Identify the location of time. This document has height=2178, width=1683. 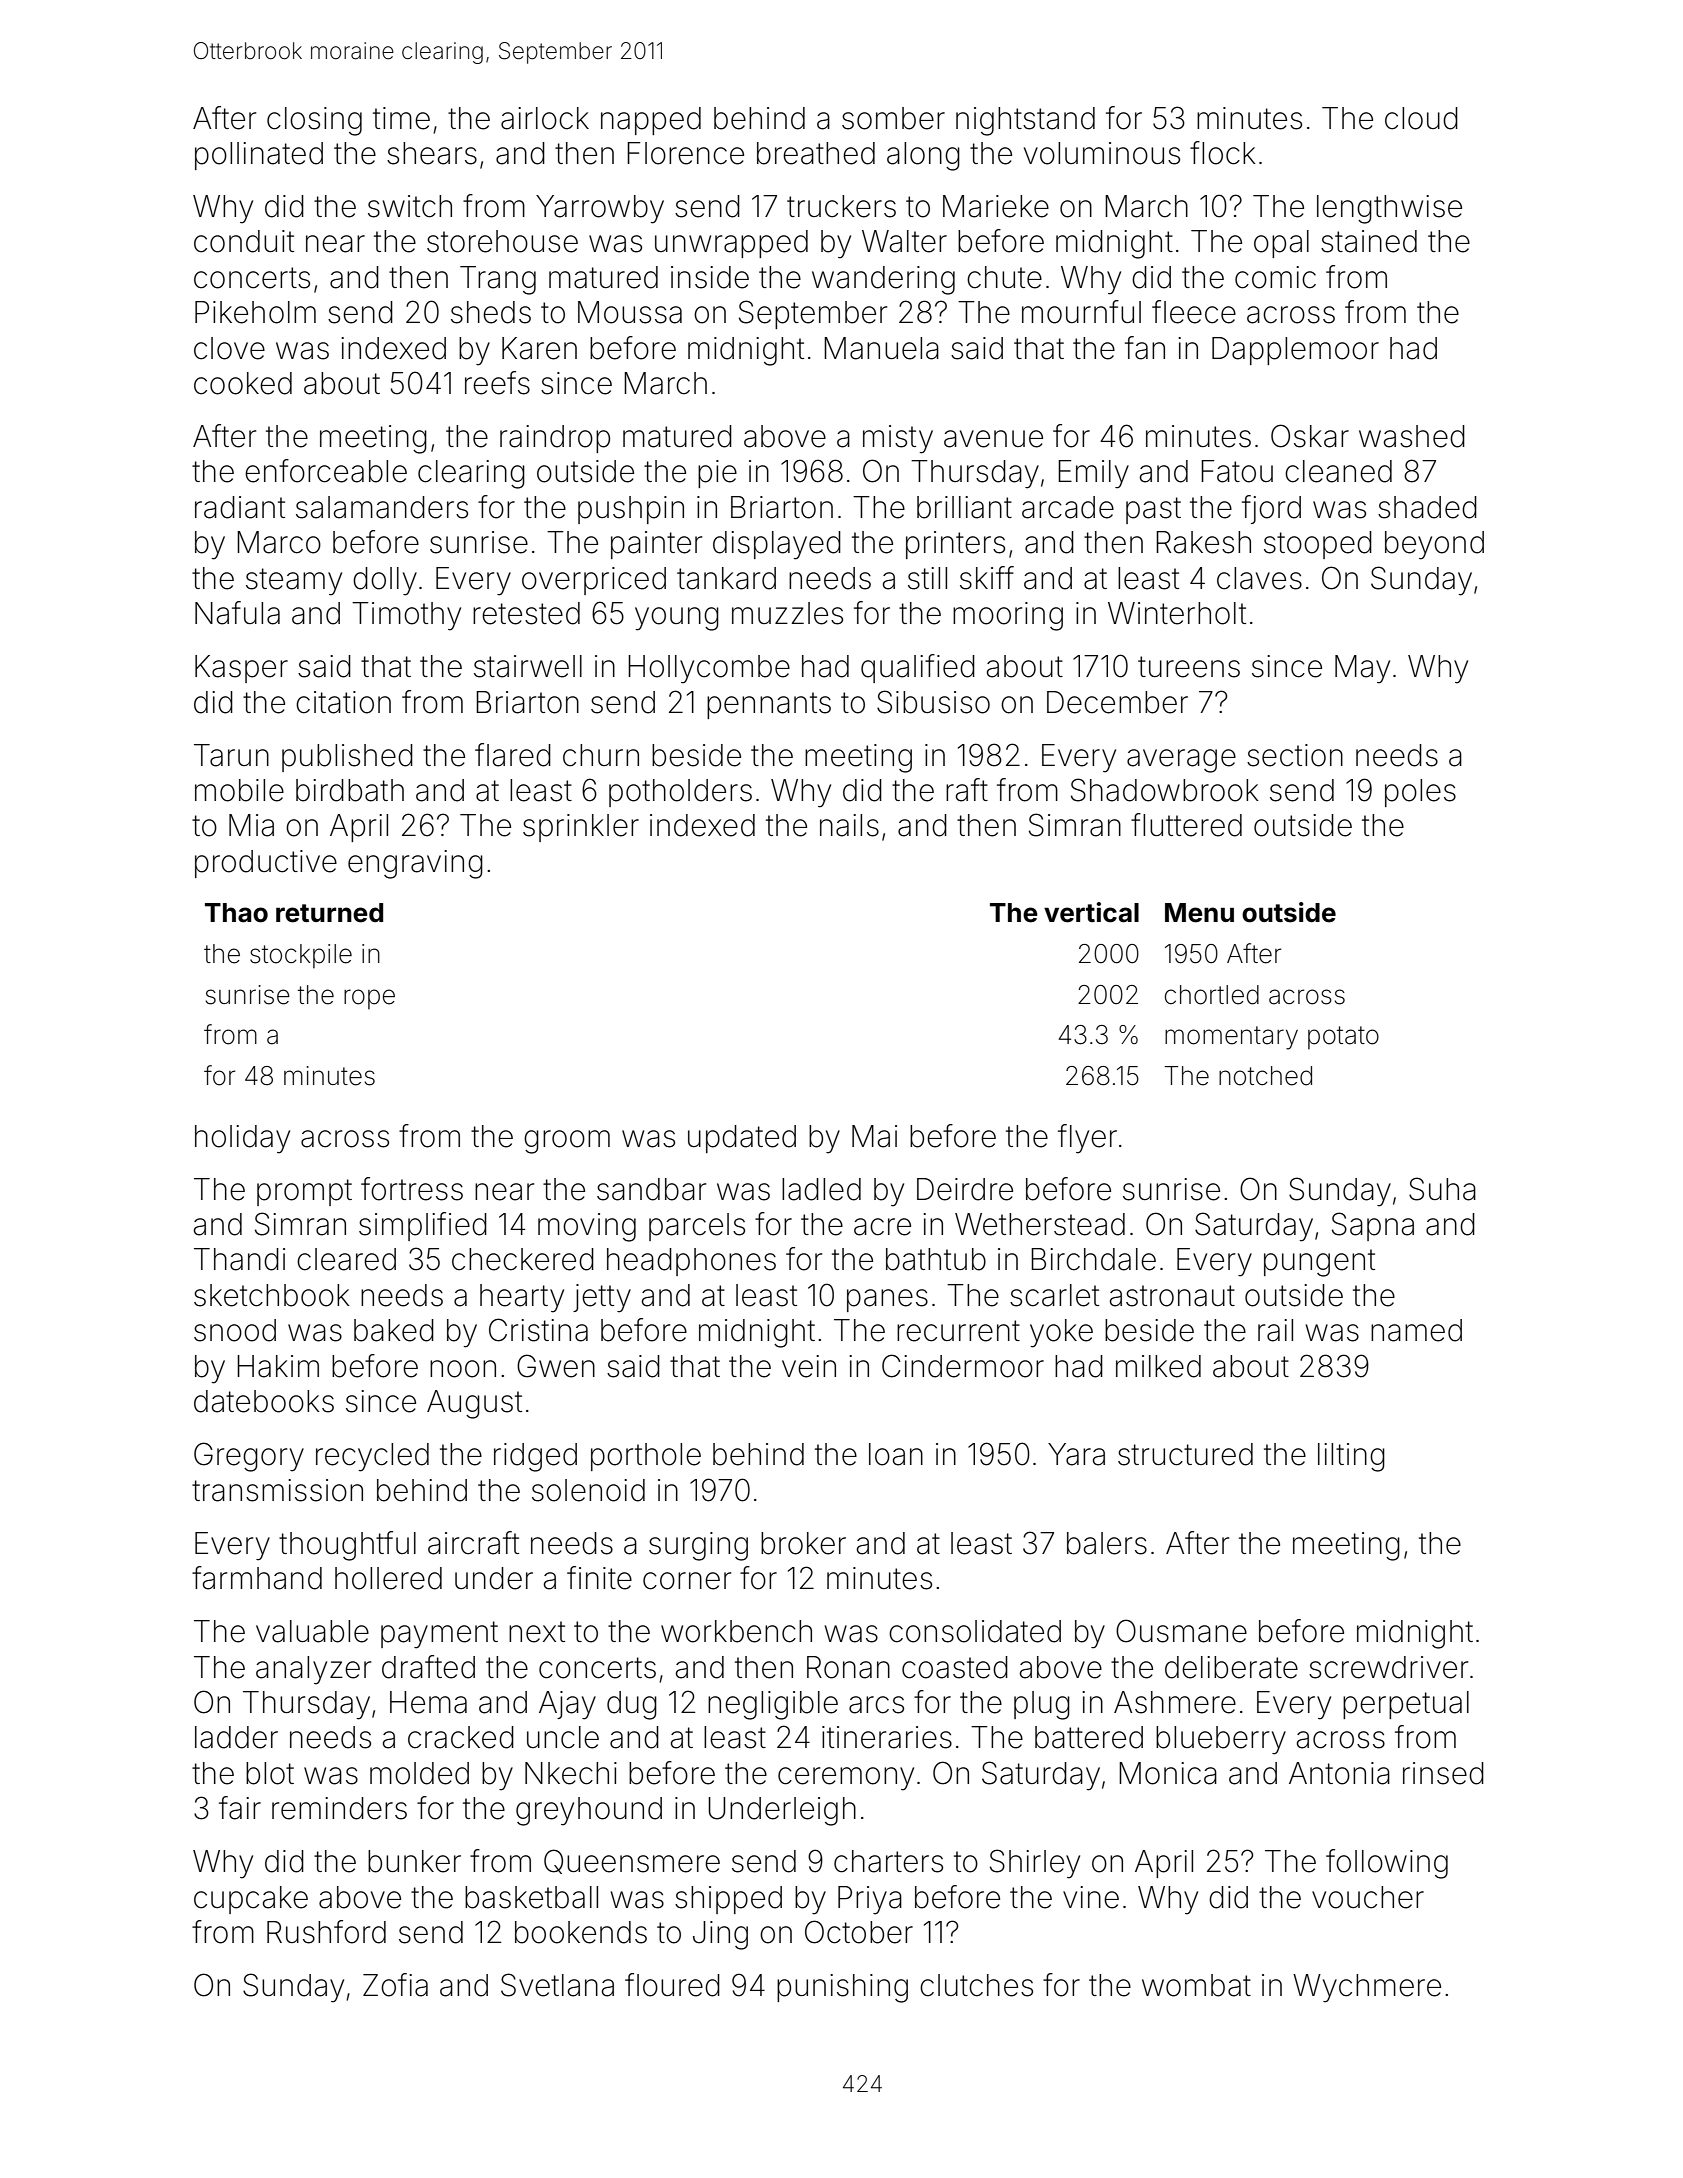
(401, 118).
